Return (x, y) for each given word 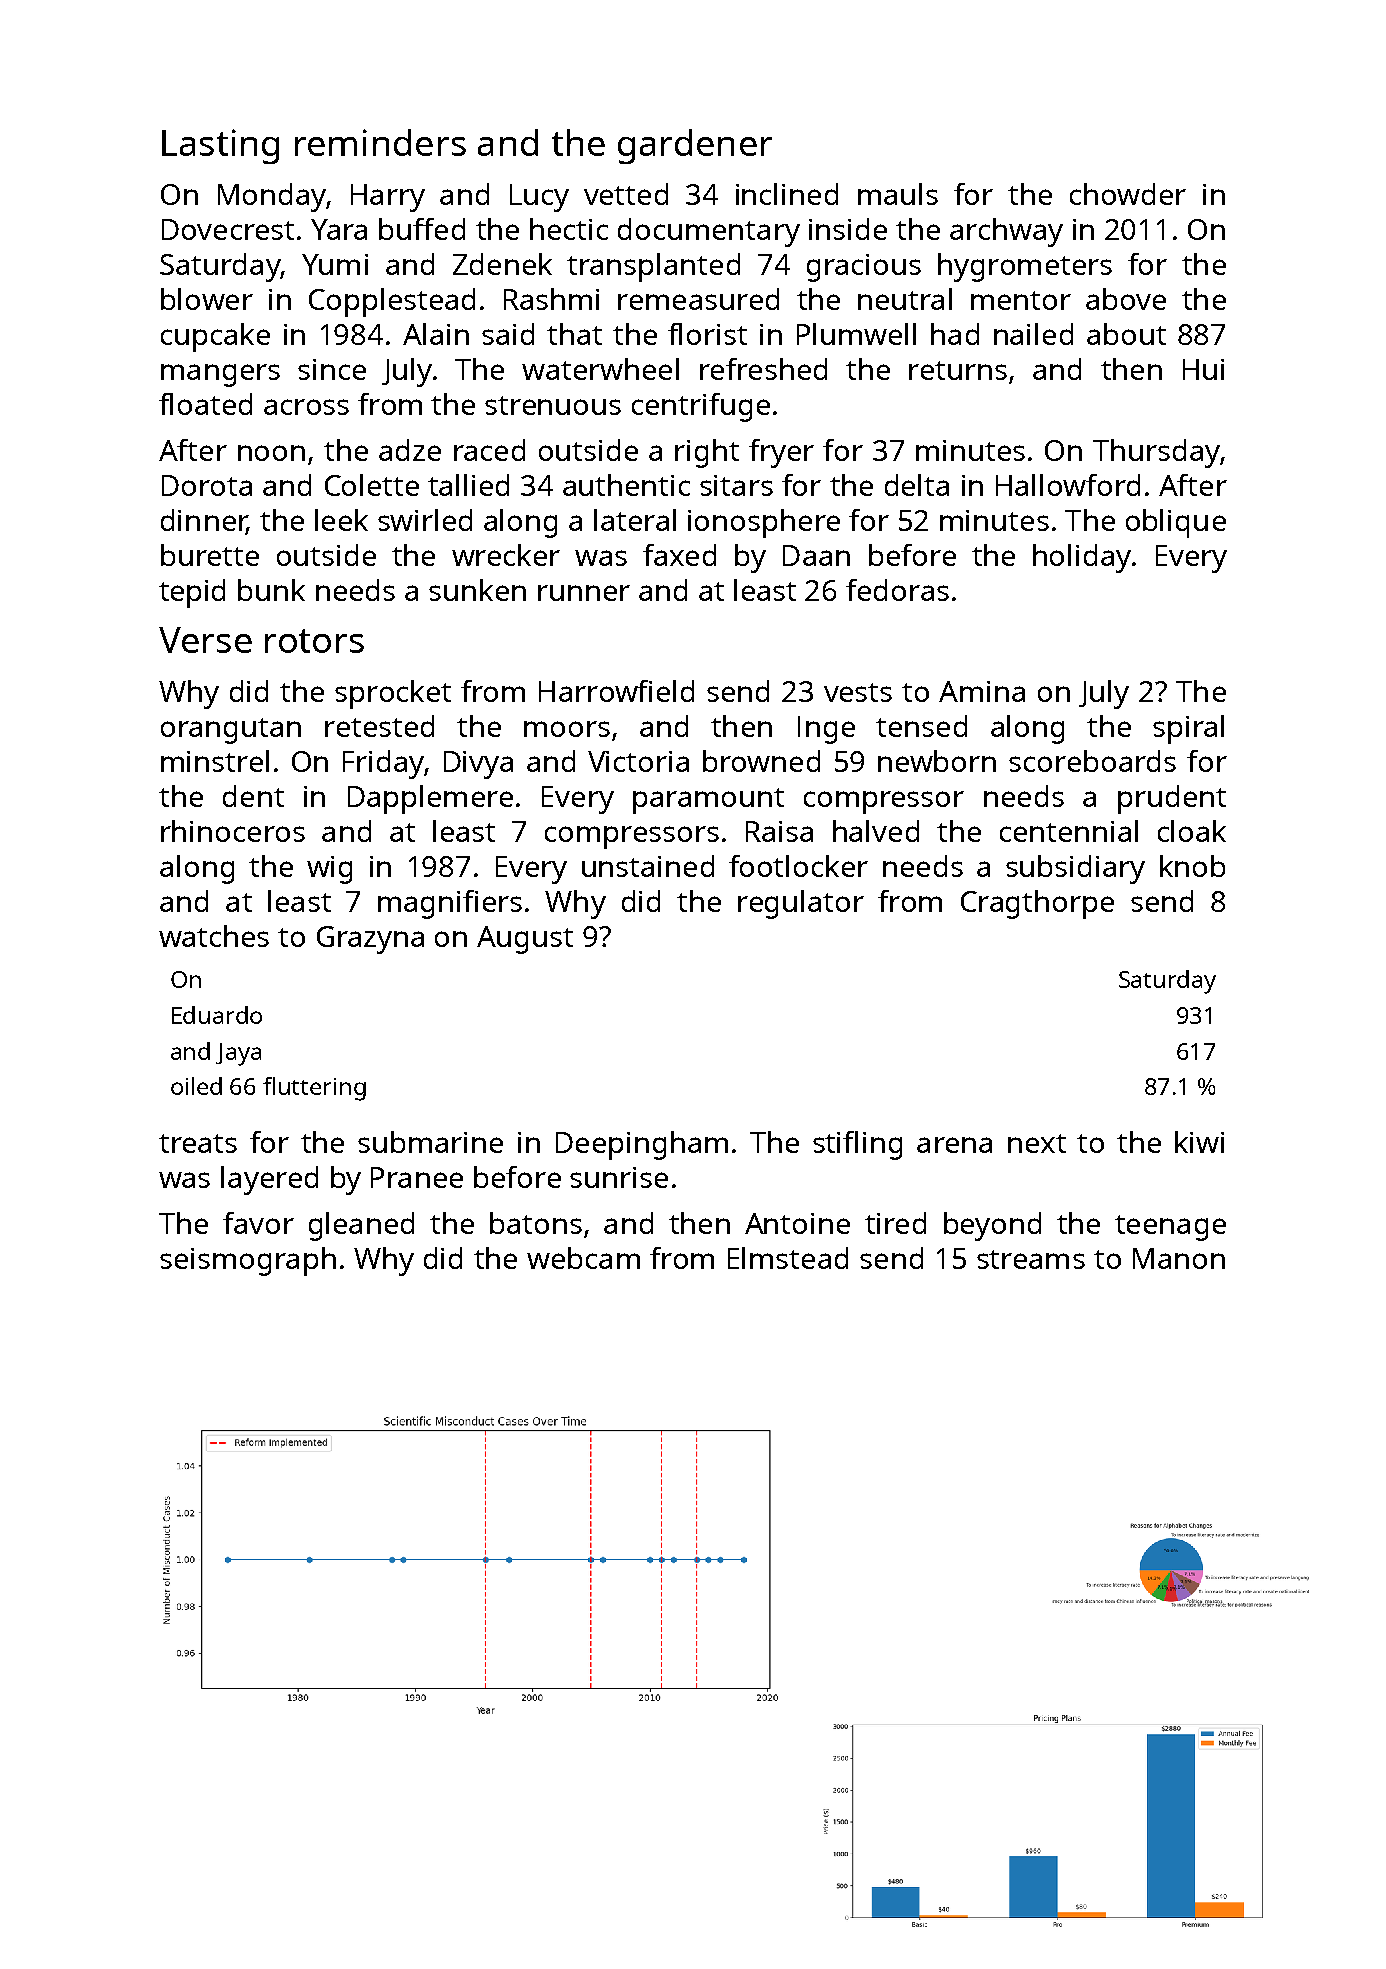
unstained (648, 866)
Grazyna (370, 940)
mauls (898, 194)
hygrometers (1025, 267)
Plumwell (856, 334)
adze (410, 450)
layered (269, 1180)
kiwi (1199, 1142)
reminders (380, 142)
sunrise (619, 1177)
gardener (695, 146)
